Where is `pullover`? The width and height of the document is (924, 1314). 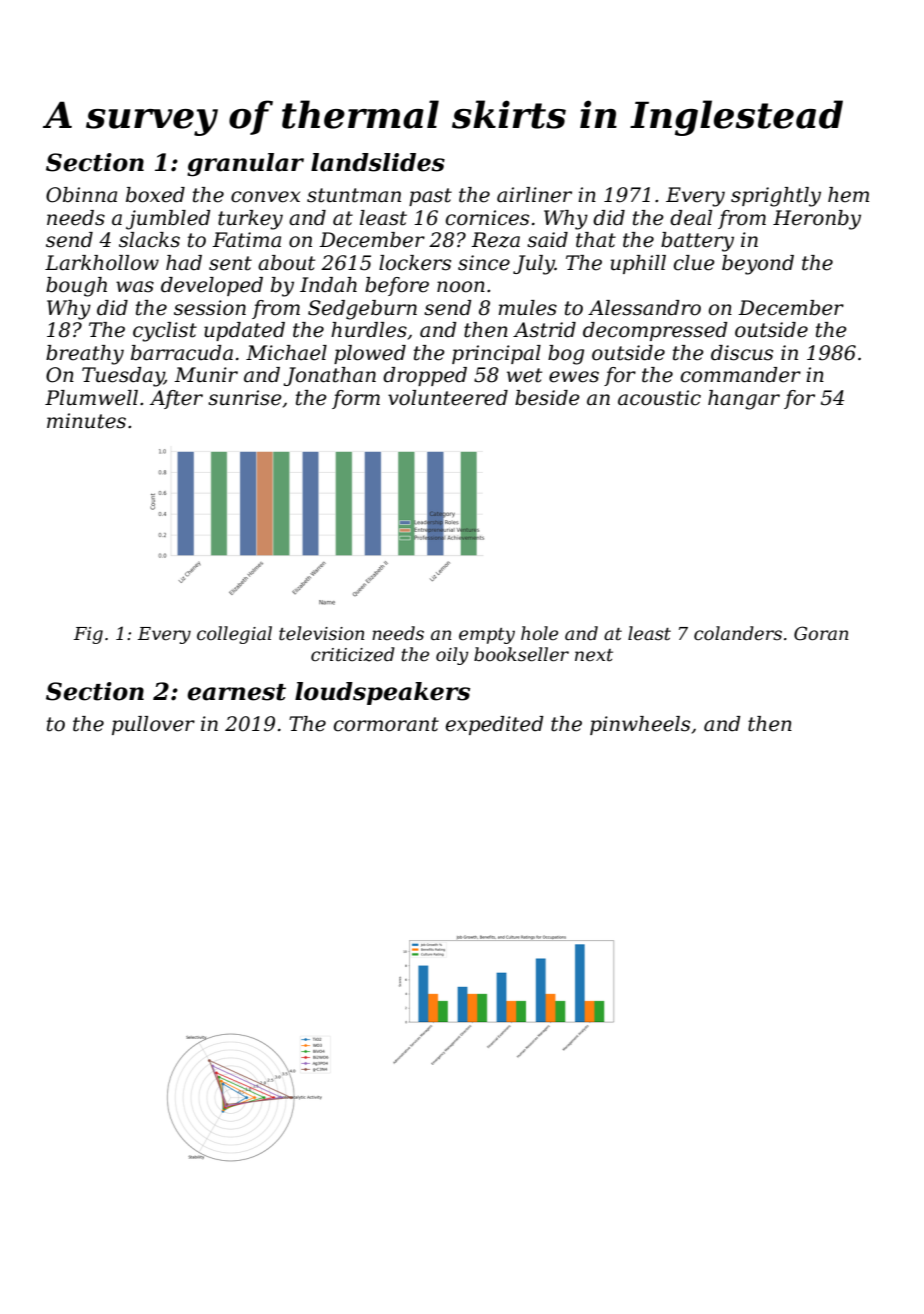 pullover is located at coordinates (153, 725).
